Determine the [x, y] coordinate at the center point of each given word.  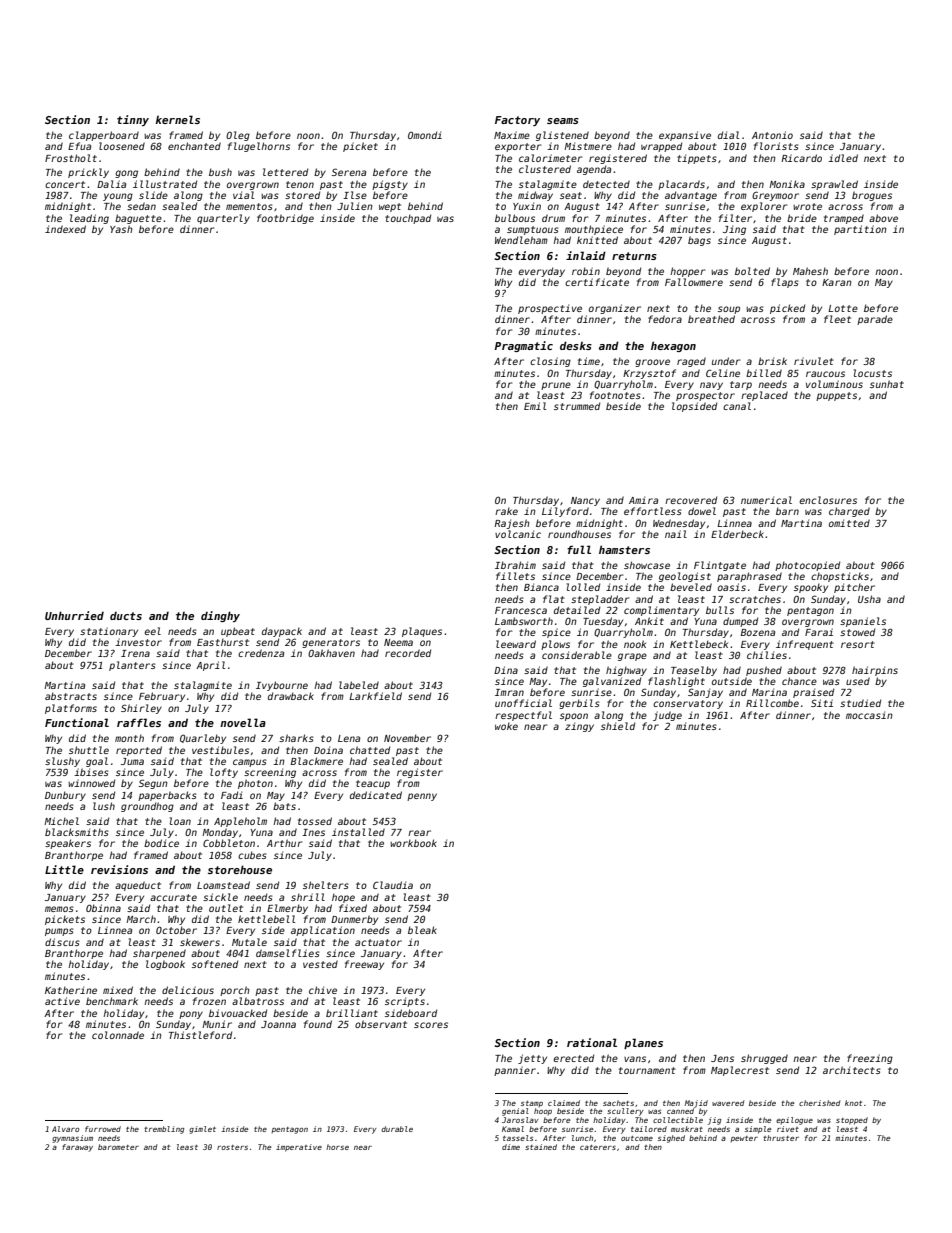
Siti [822, 703]
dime [511, 1147]
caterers [598, 1147]
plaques [422, 632]
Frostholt [71, 158]
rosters [232, 1147]
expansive [685, 136]
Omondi [425, 135]
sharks [296, 738]
